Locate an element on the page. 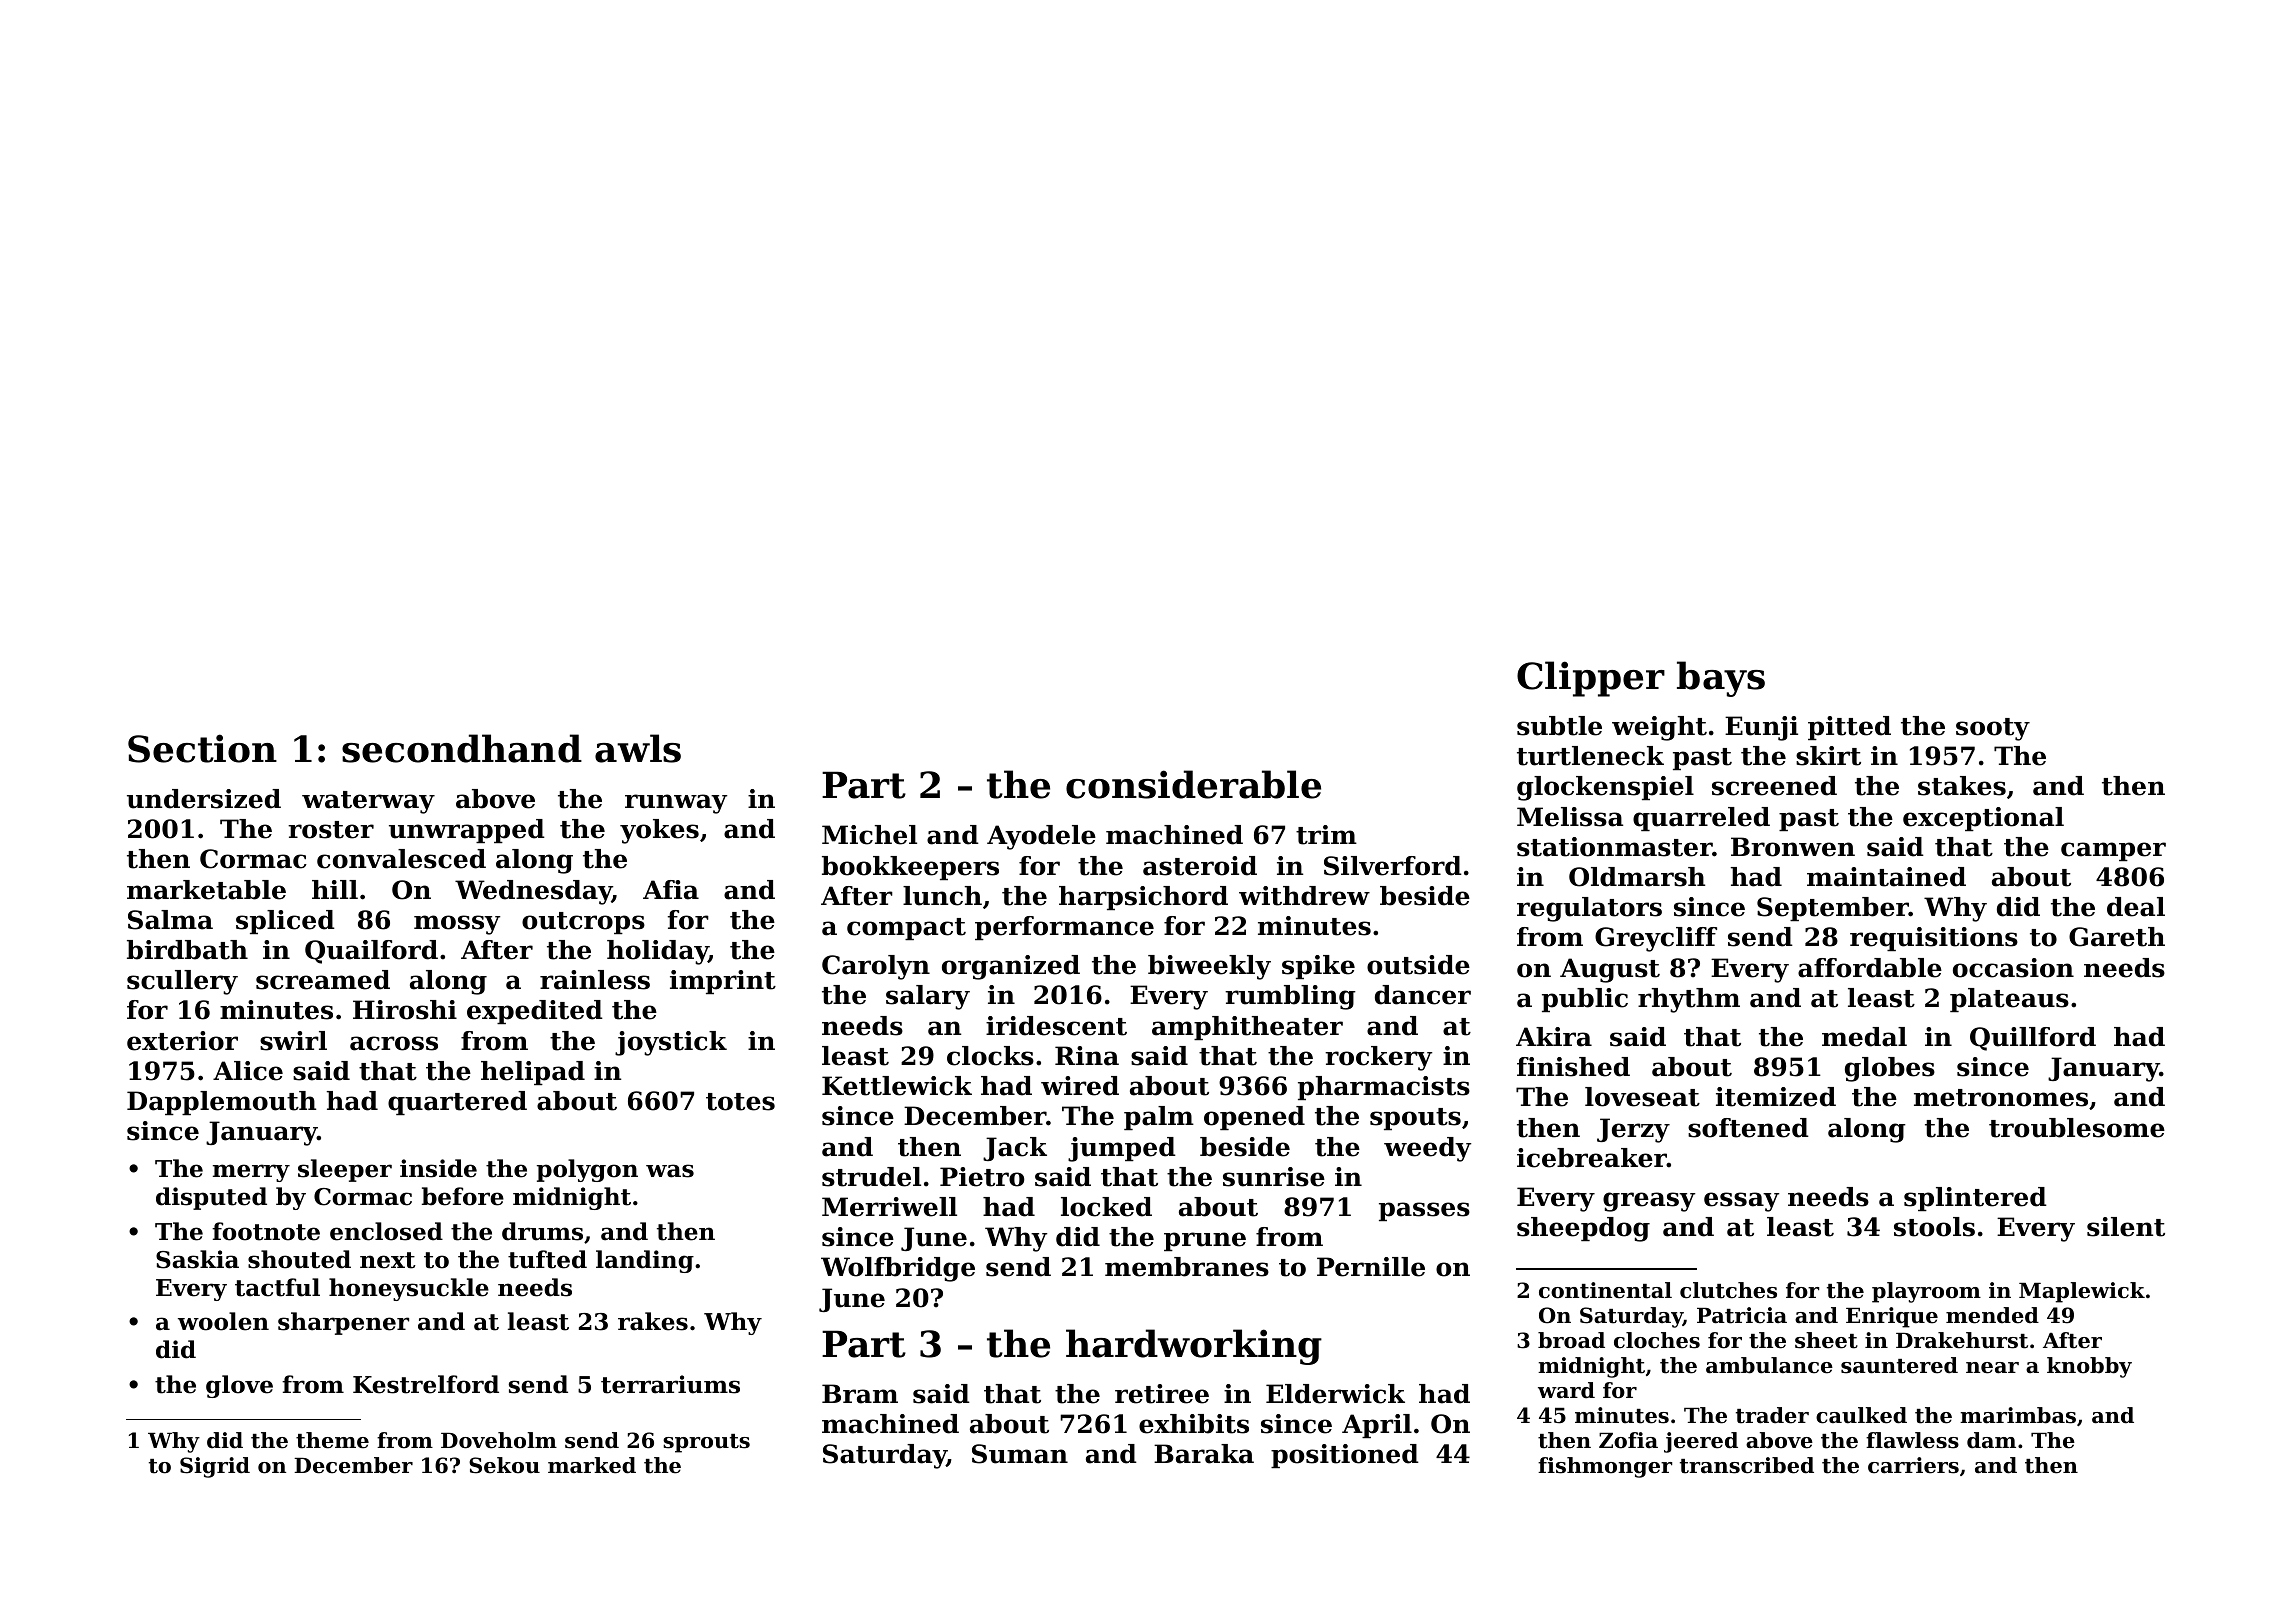 Image resolution: width=2292 pixels, height=1620 pixels. considerable is located at coordinates (1193, 784).
